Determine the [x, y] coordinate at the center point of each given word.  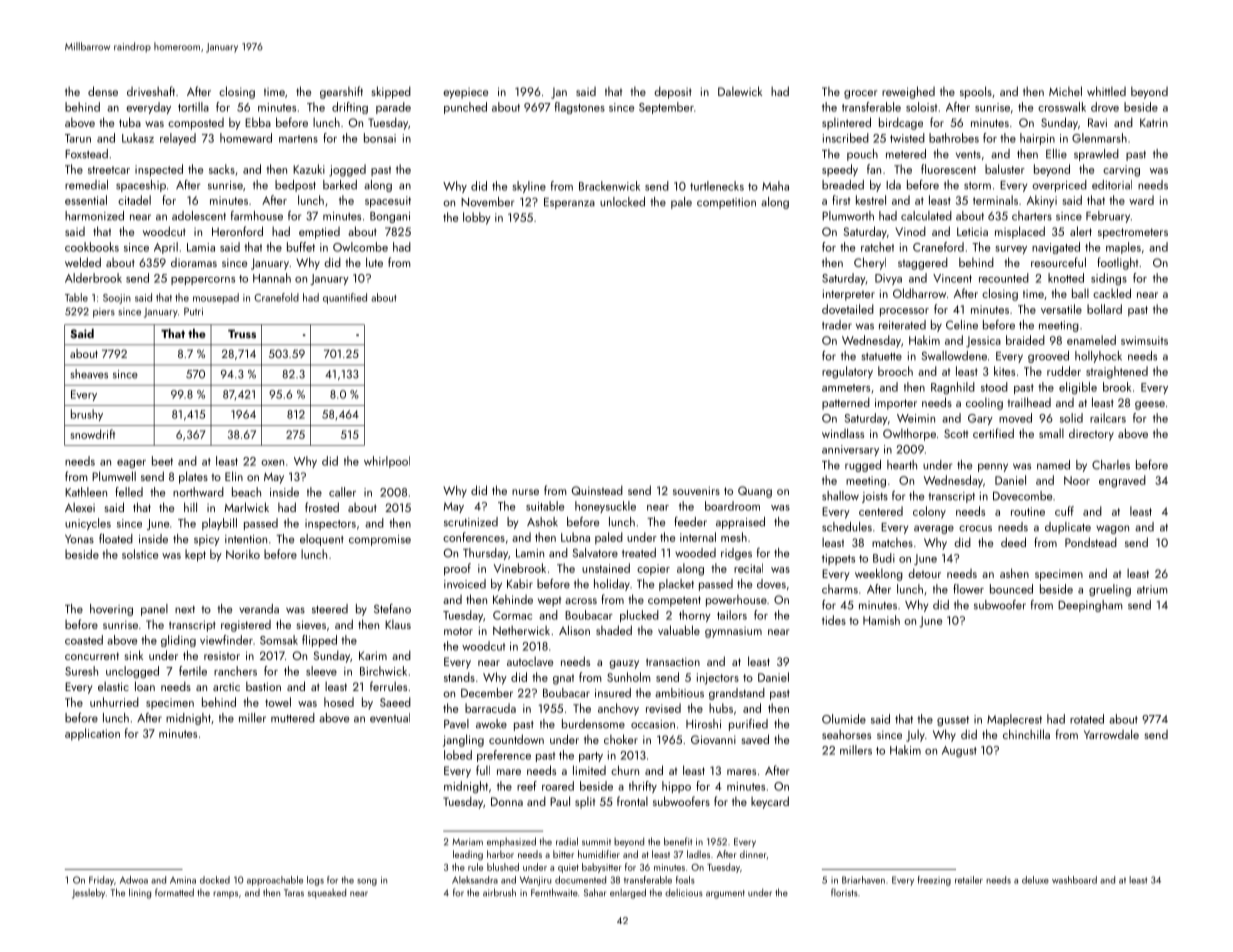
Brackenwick [609, 186]
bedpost [295, 186]
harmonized [94, 216]
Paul [560, 801]
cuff [1064, 511]
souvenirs [696, 490]
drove [1105, 107]
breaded [843, 185]
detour [924, 573]
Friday [101, 881]
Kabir [520, 584]
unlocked [622, 202]
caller [342, 492]
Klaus [398, 624]
